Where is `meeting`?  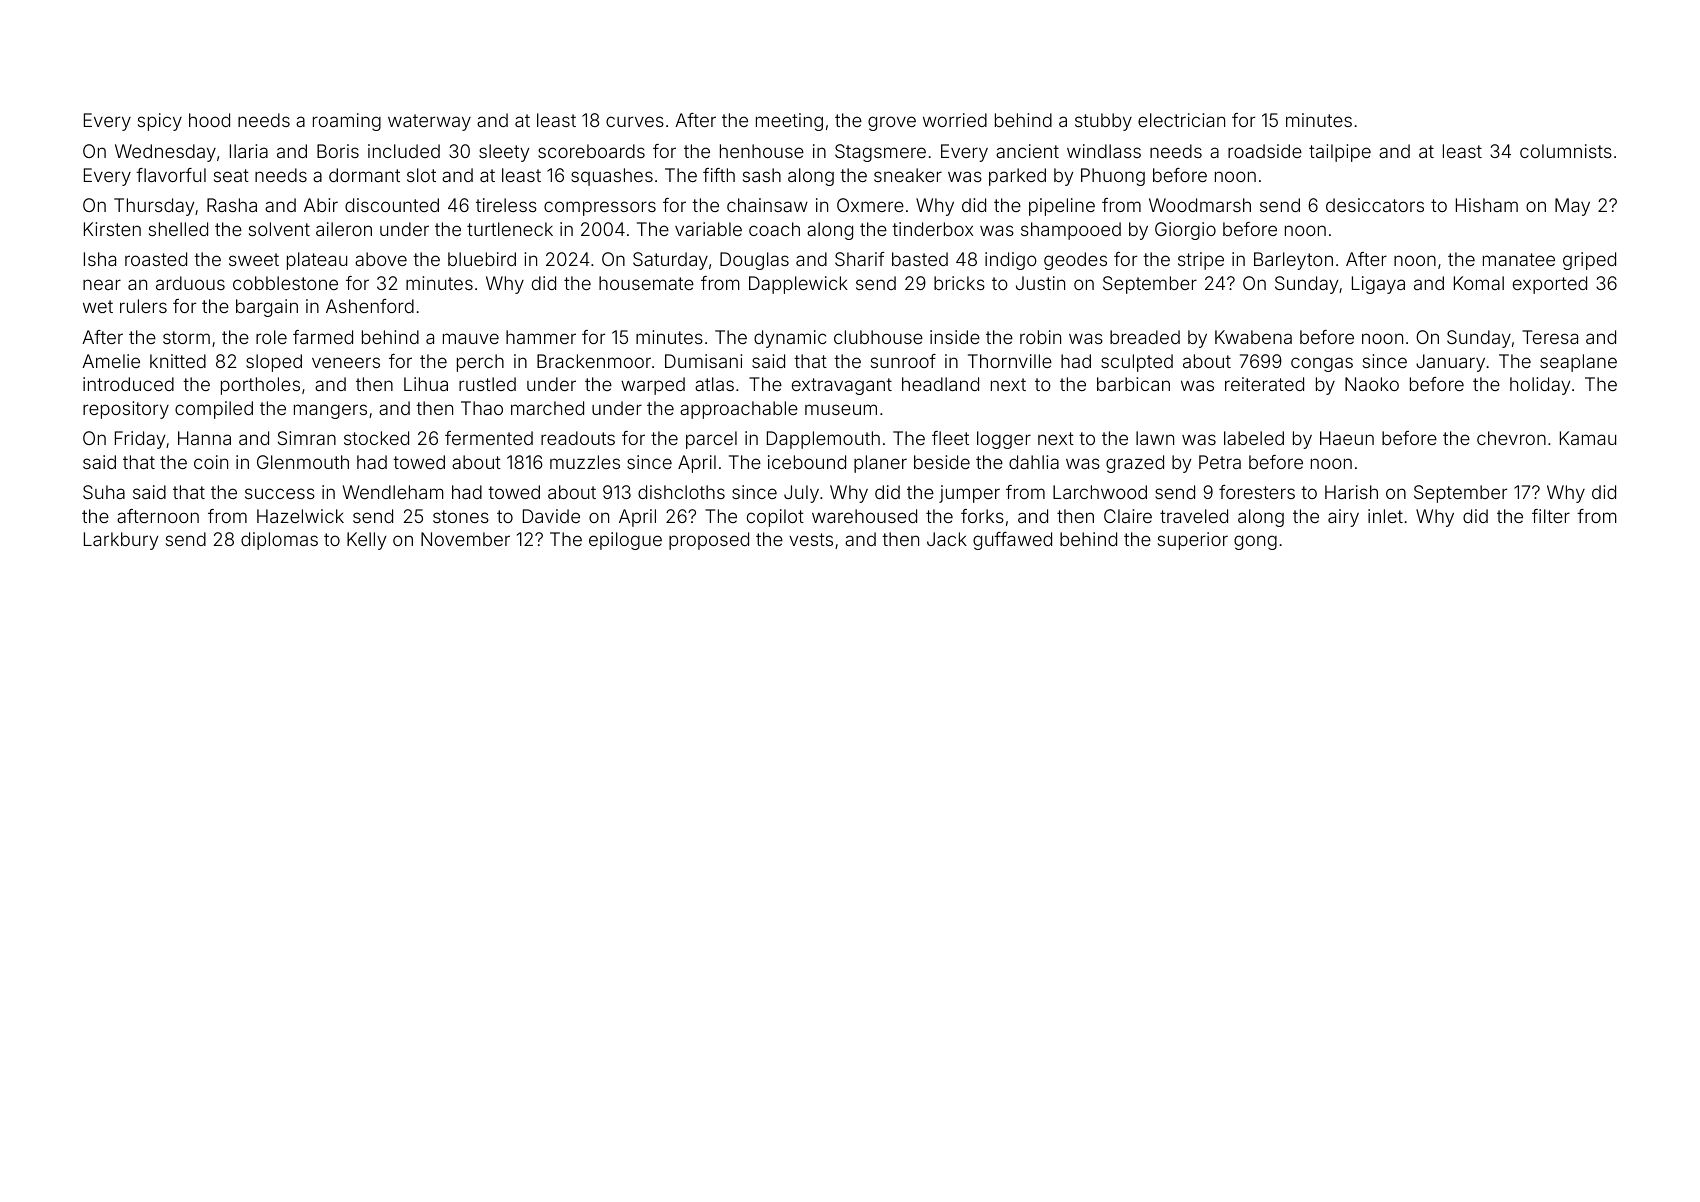
meeting is located at coordinates (789, 122).
